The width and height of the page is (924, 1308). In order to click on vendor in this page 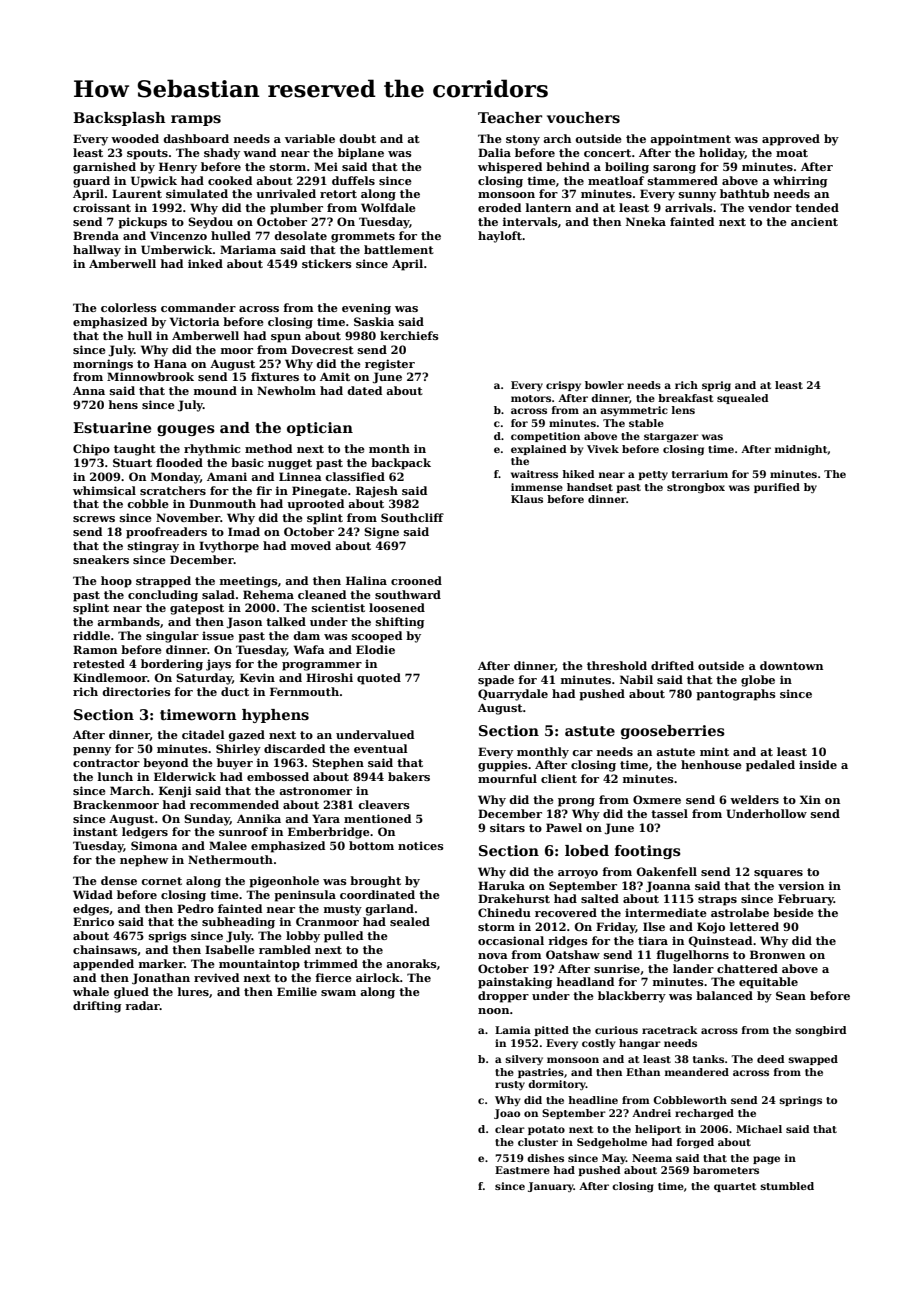, I will do `click(770, 207)`.
